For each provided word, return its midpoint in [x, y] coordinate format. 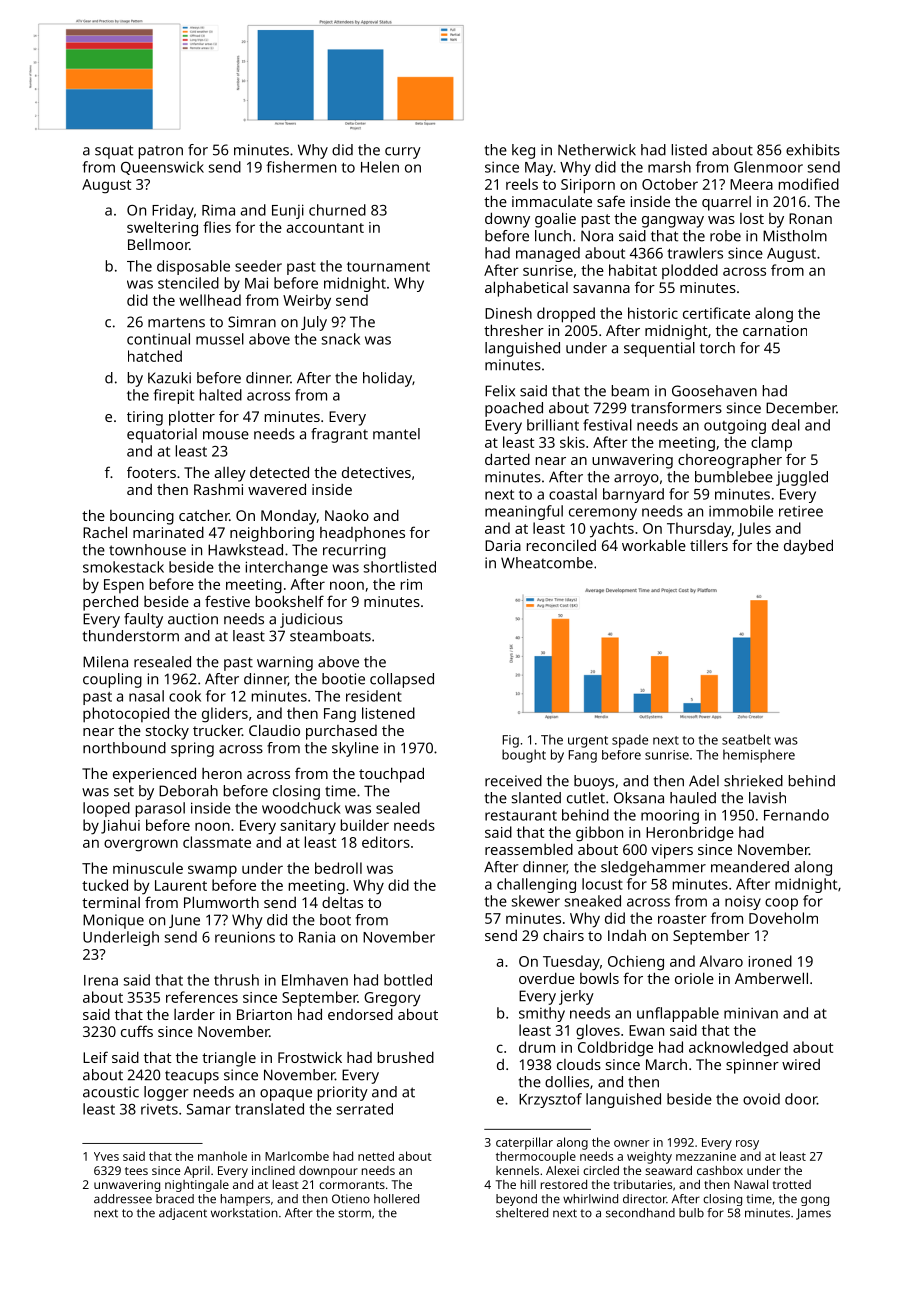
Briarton [264, 1014]
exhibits [813, 150]
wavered [277, 489]
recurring [354, 551]
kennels [517, 1170]
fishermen [301, 167]
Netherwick [597, 150]
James [813, 1214]
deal [786, 425]
